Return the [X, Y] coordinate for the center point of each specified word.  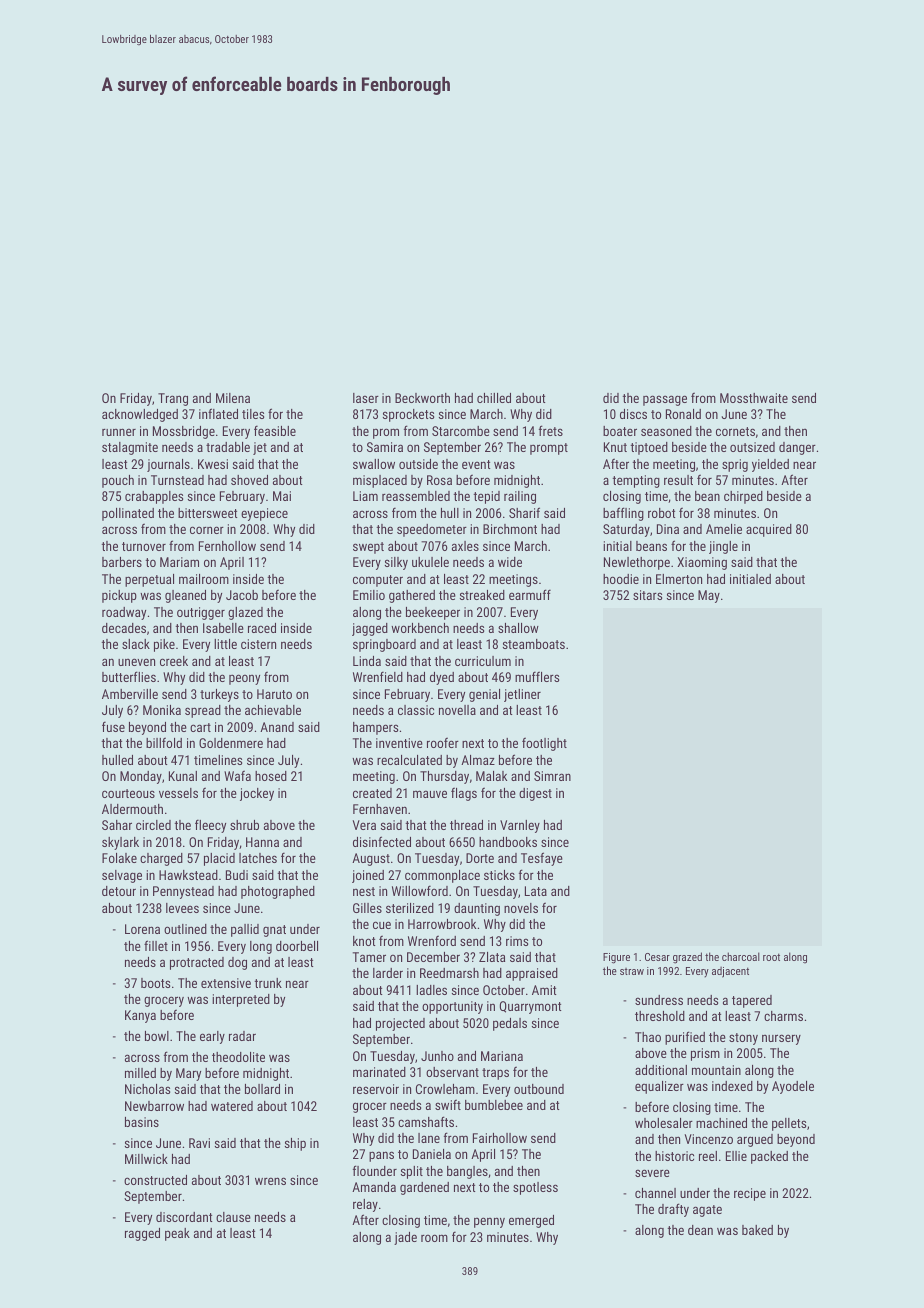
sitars [647, 595]
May [709, 596]
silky [396, 563]
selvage [122, 876]
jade [405, 1238]
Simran [552, 776]
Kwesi [213, 464]
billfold [164, 742]
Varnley [520, 826]
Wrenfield [378, 676]
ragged [142, 1234]
